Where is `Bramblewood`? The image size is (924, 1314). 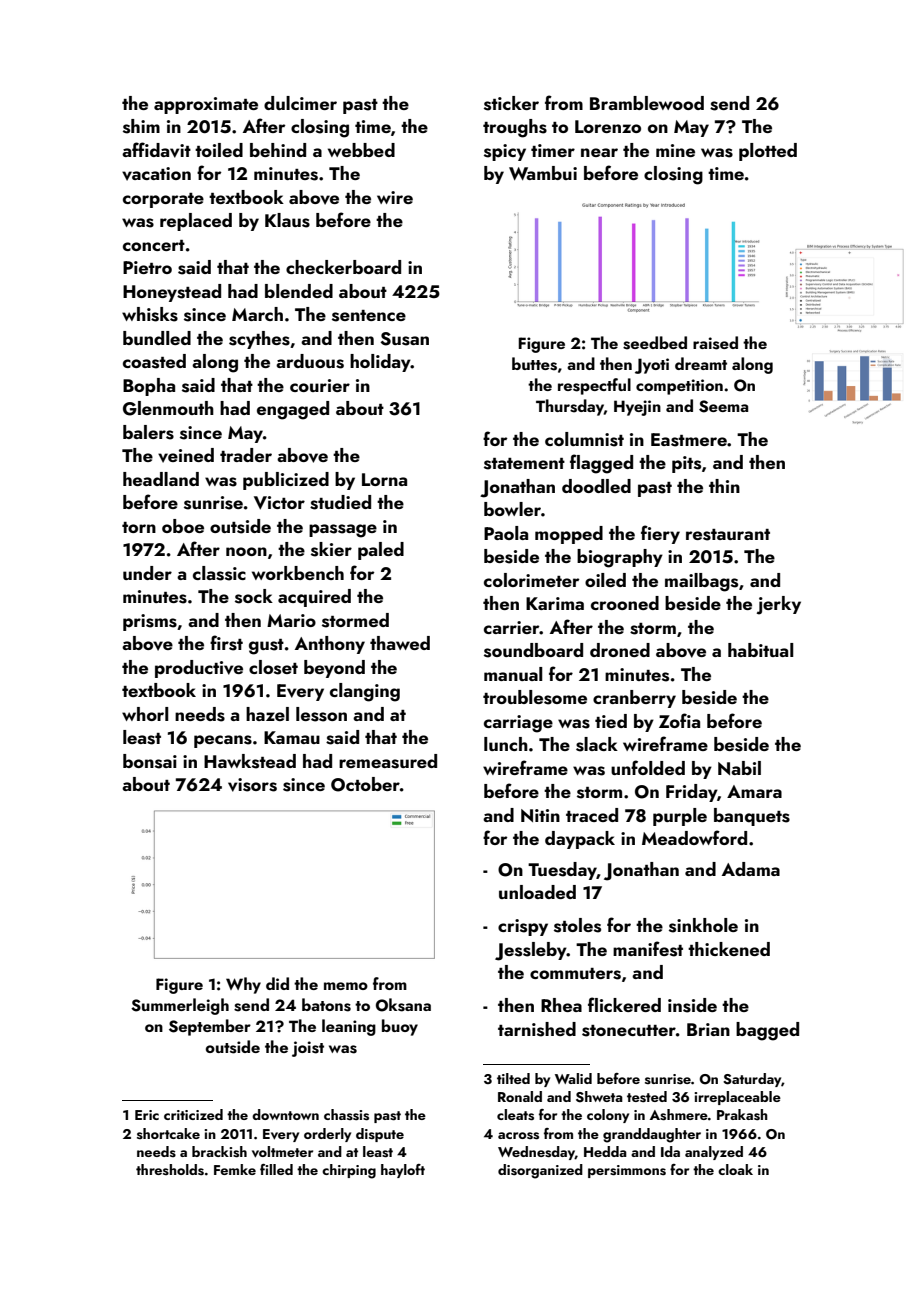
Bramblewood is located at coordinates (647, 103).
